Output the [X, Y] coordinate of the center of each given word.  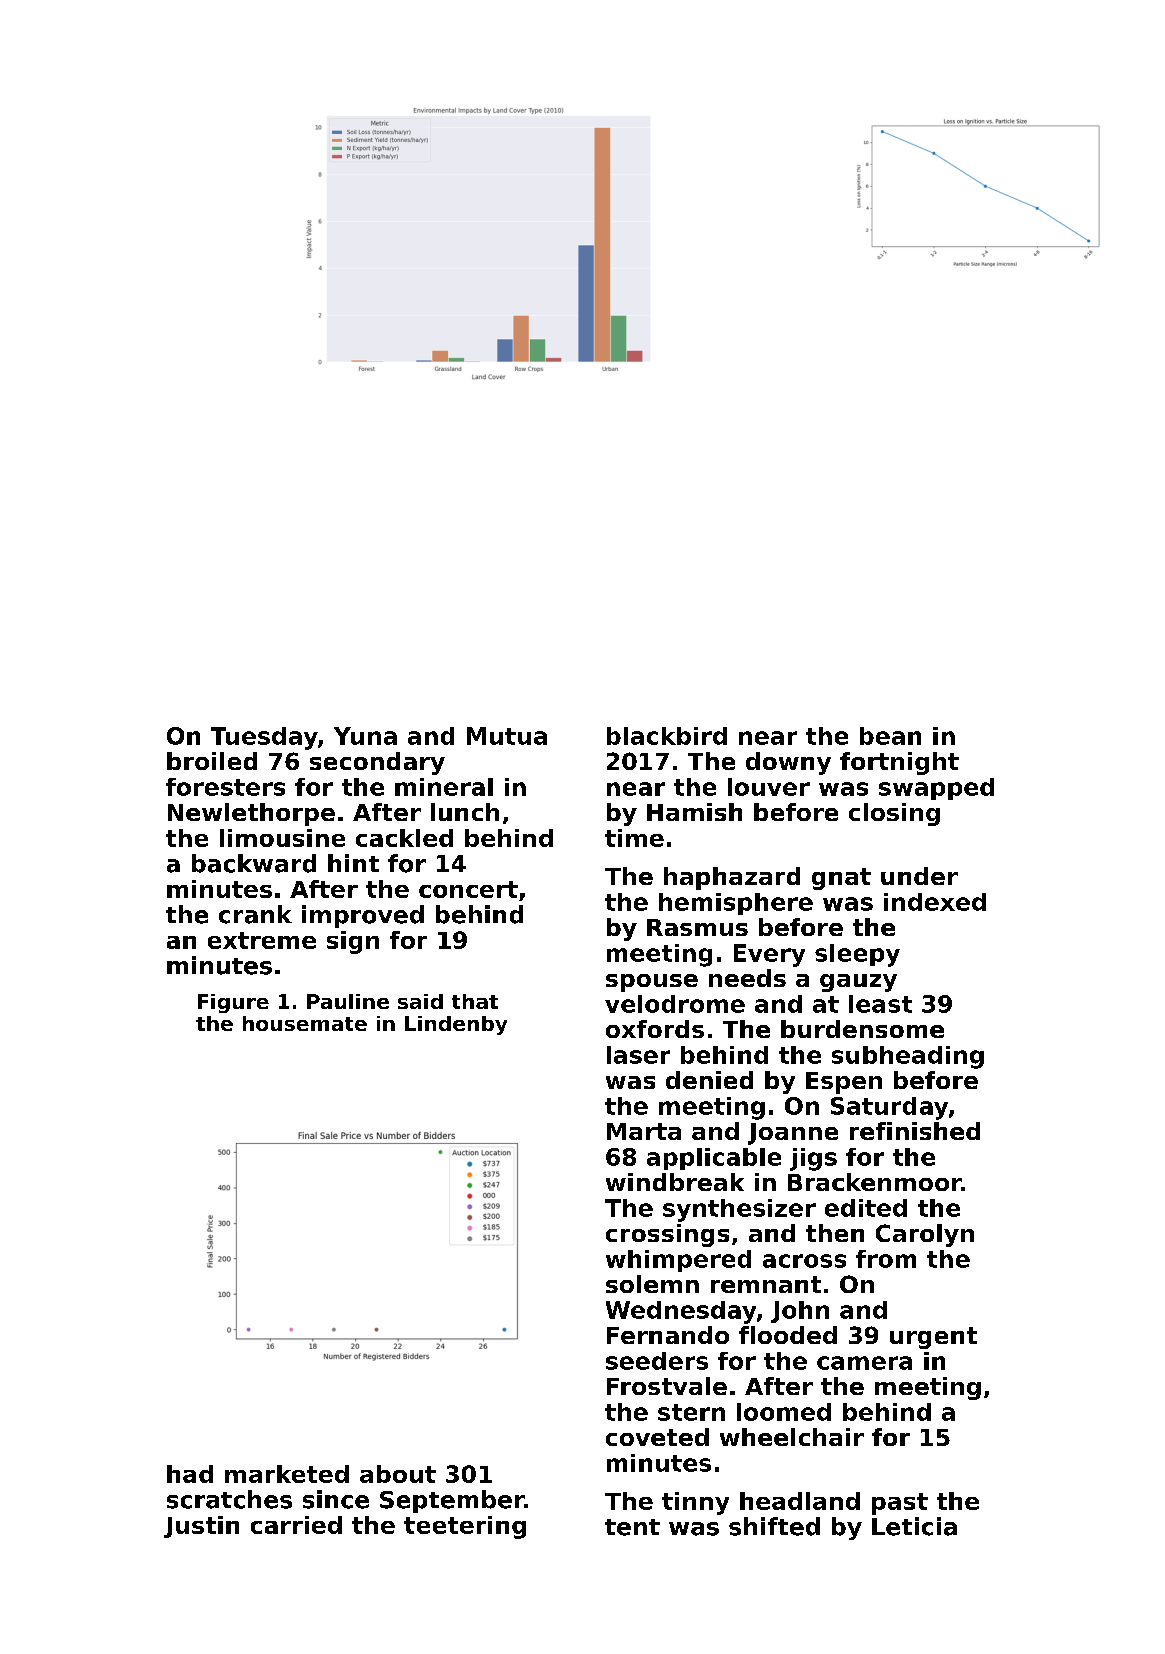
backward [254, 863]
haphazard [732, 878]
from [886, 1259]
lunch [465, 812]
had [190, 1474]
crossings [667, 1235]
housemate [305, 1023]
